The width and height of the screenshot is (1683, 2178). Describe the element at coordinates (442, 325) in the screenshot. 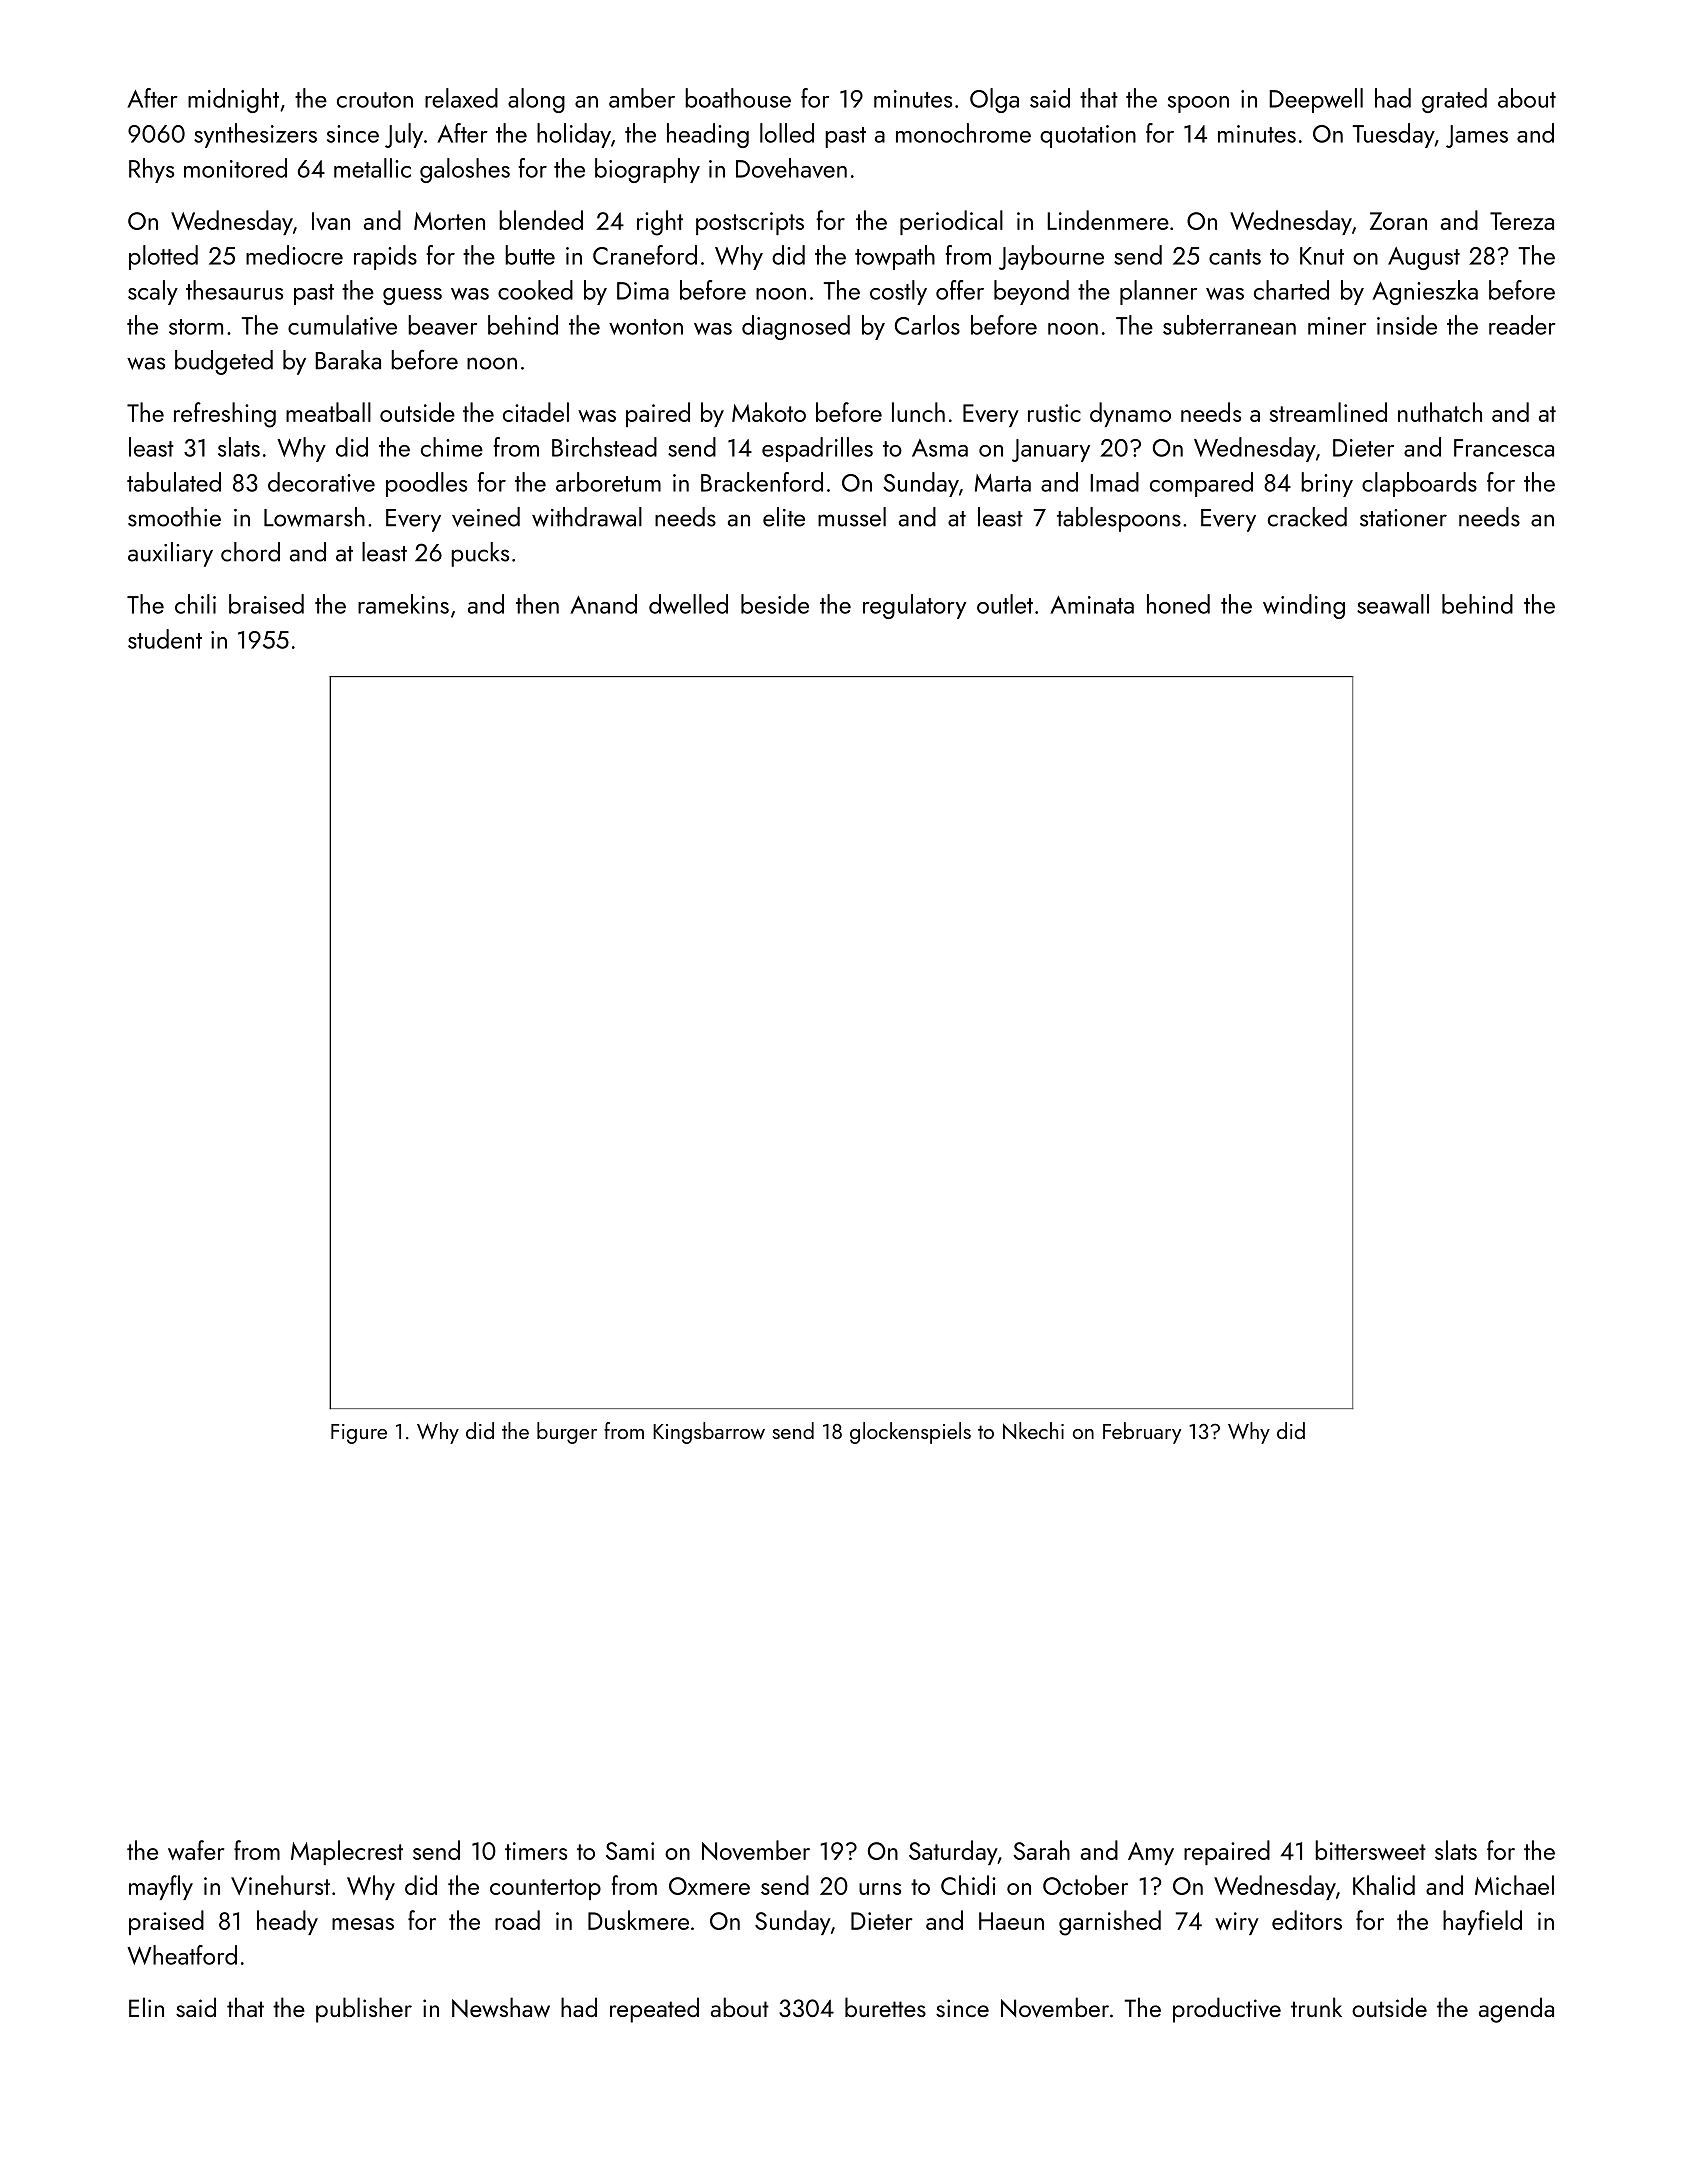

I see `beaver` at that location.
